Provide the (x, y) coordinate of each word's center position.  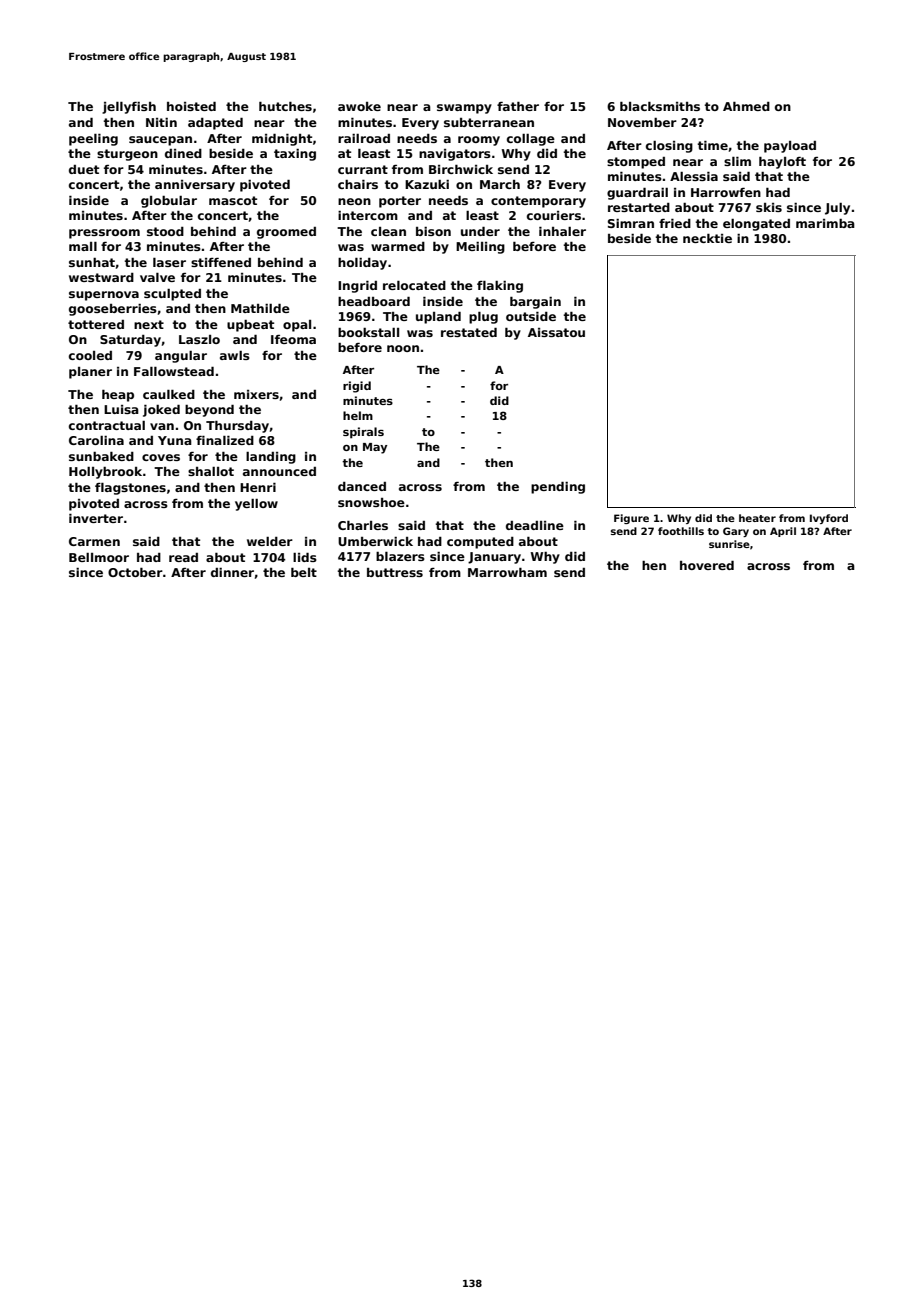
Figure (631, 519)
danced (362, 486)
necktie (707, 238)
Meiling (480, 248)
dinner (232, 572)
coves (161, 457)
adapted (215, 124)
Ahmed (746, 106)
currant (363, 169)
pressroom (104, 234)
